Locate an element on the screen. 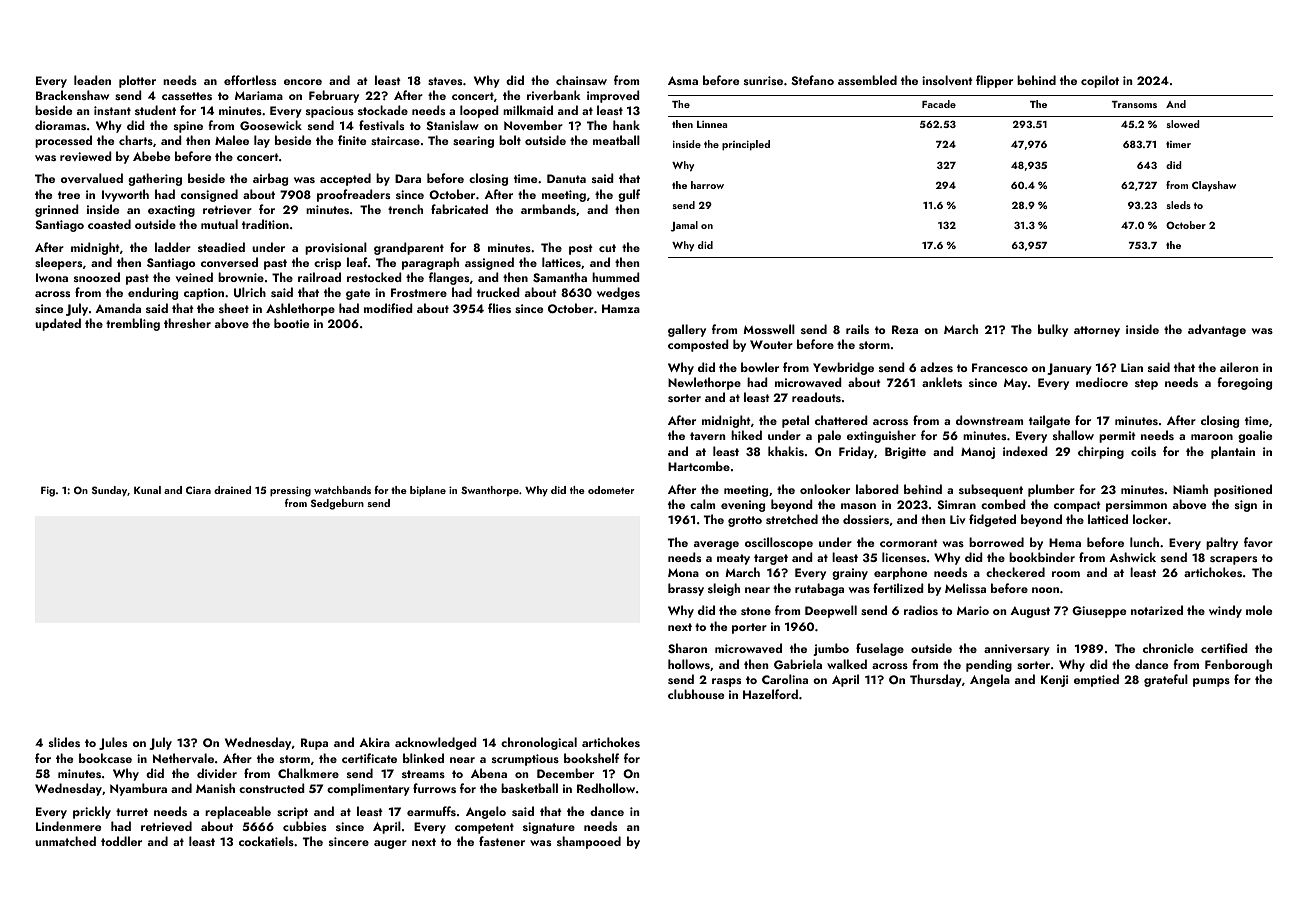  fastener is located at coordinates (502, 841).
